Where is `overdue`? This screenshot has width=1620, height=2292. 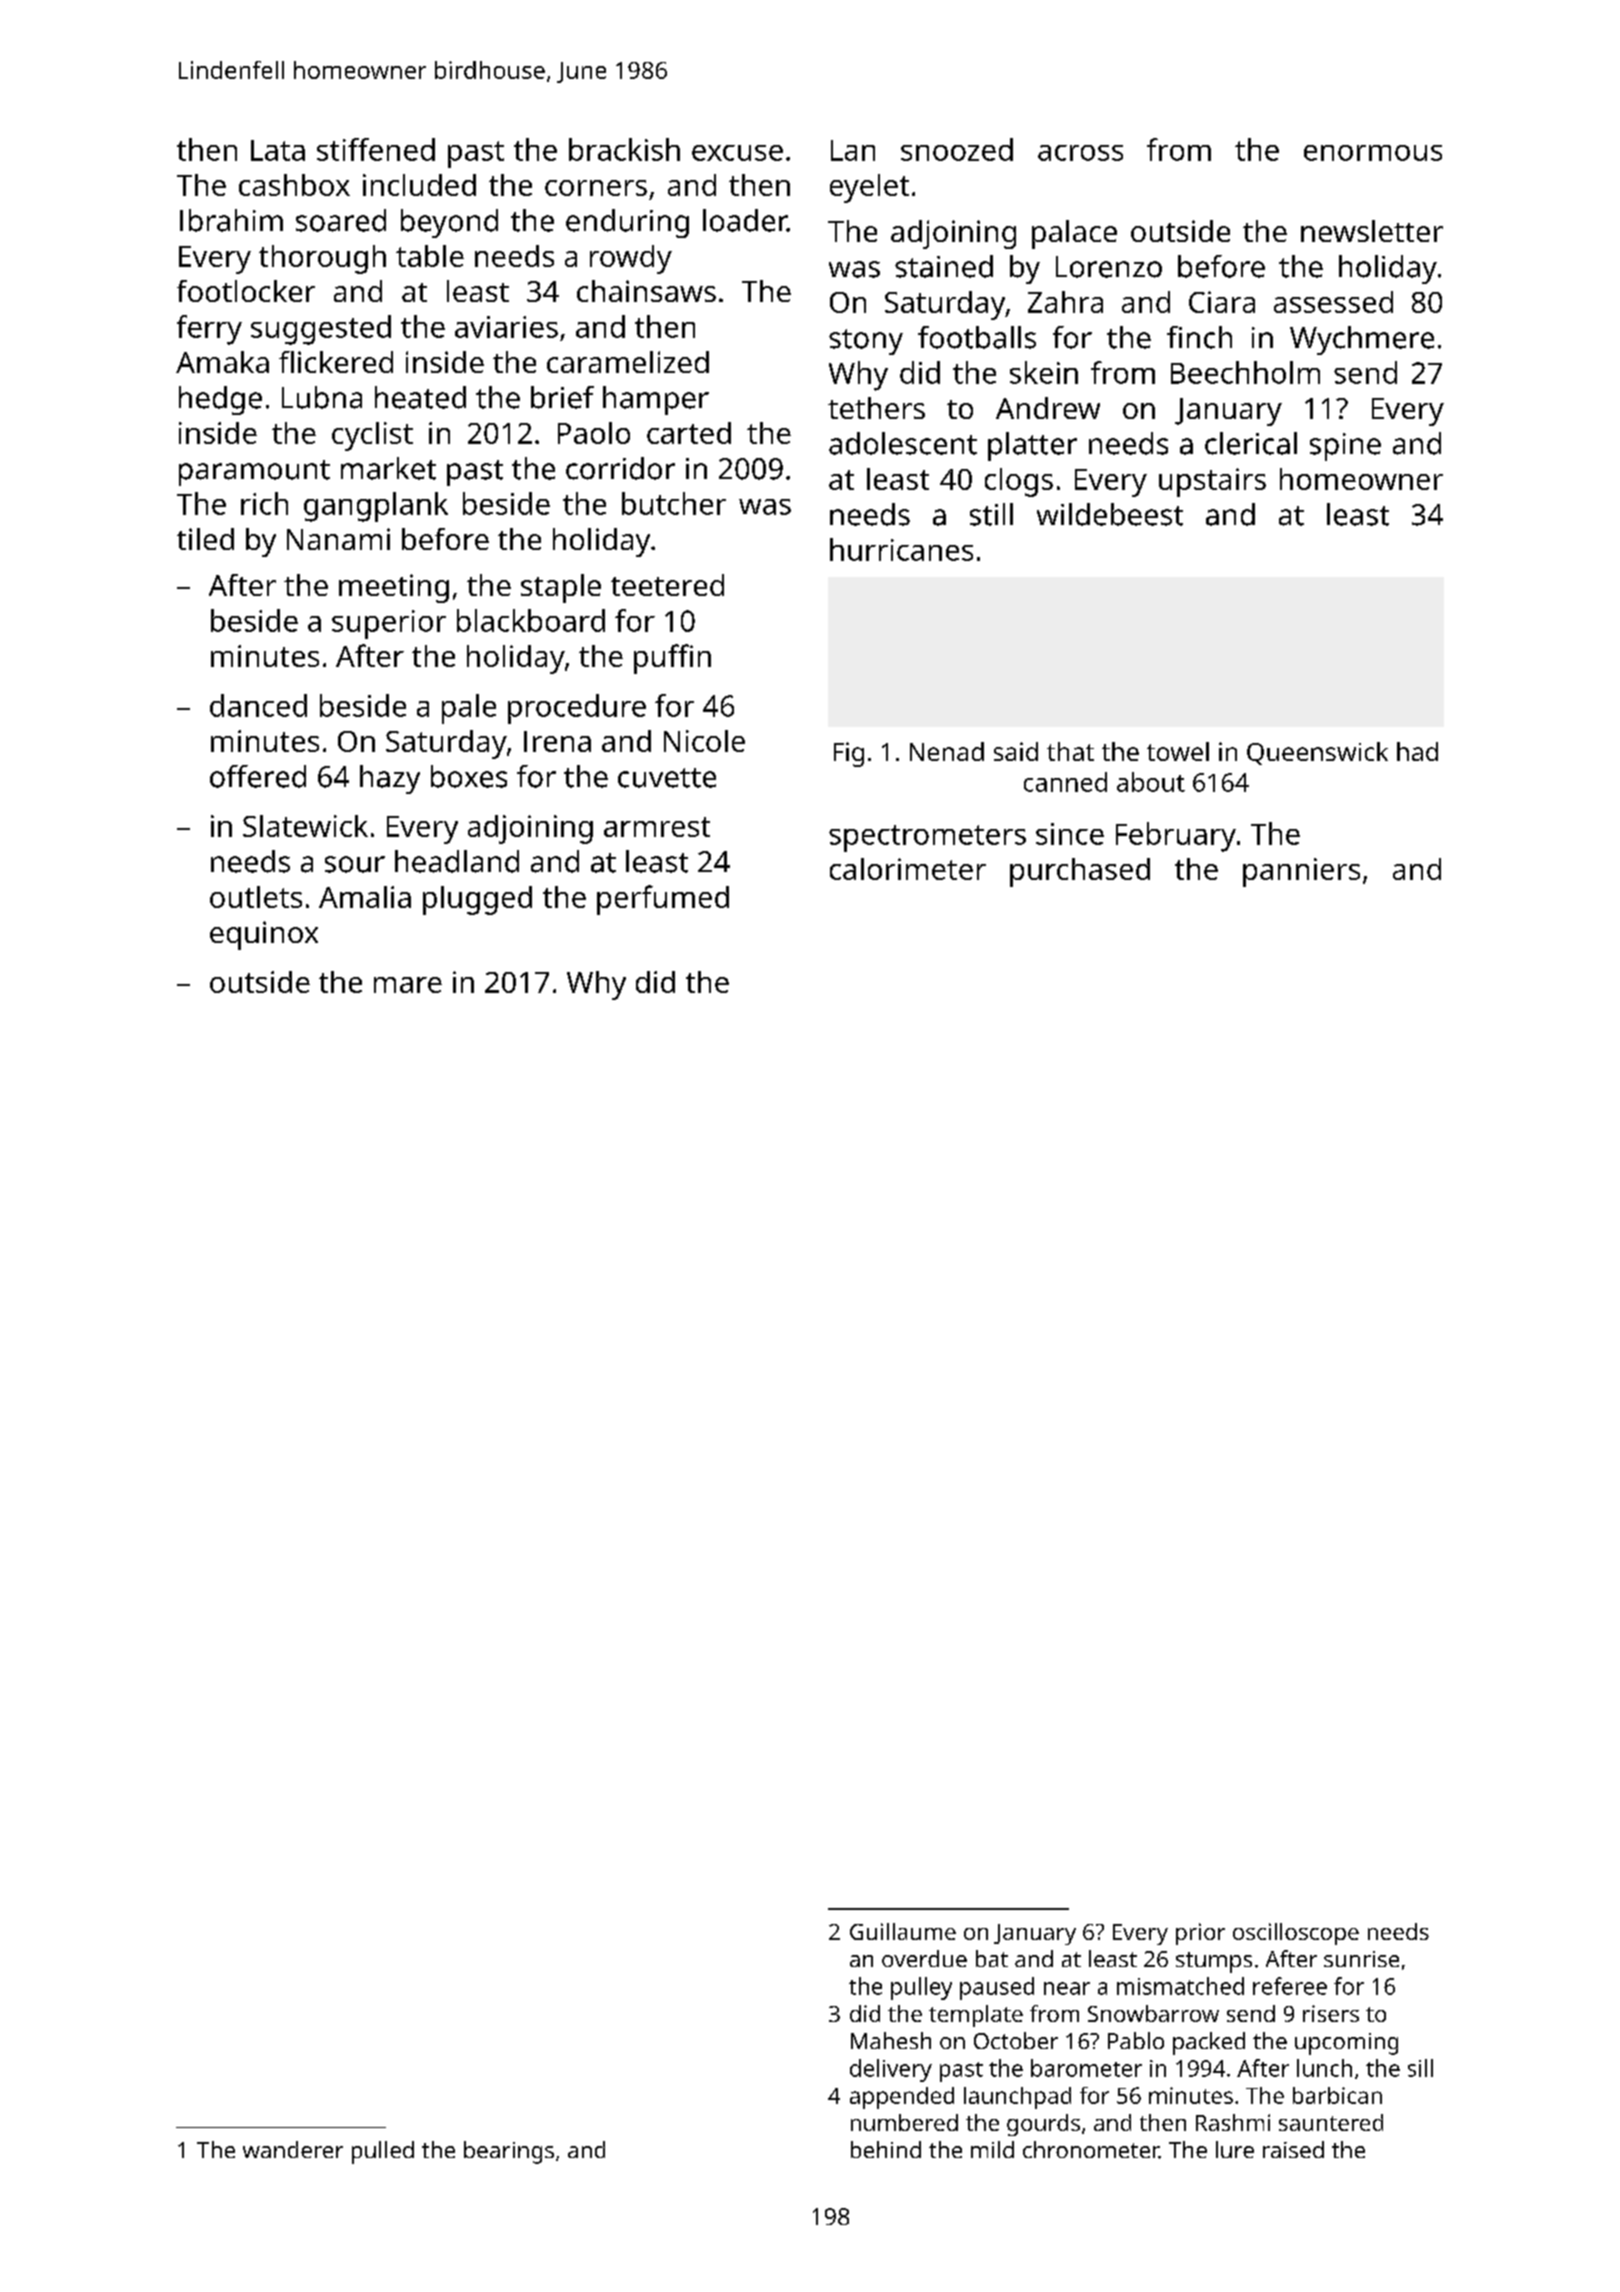 overdue is located at coordinates (924, 1958).
